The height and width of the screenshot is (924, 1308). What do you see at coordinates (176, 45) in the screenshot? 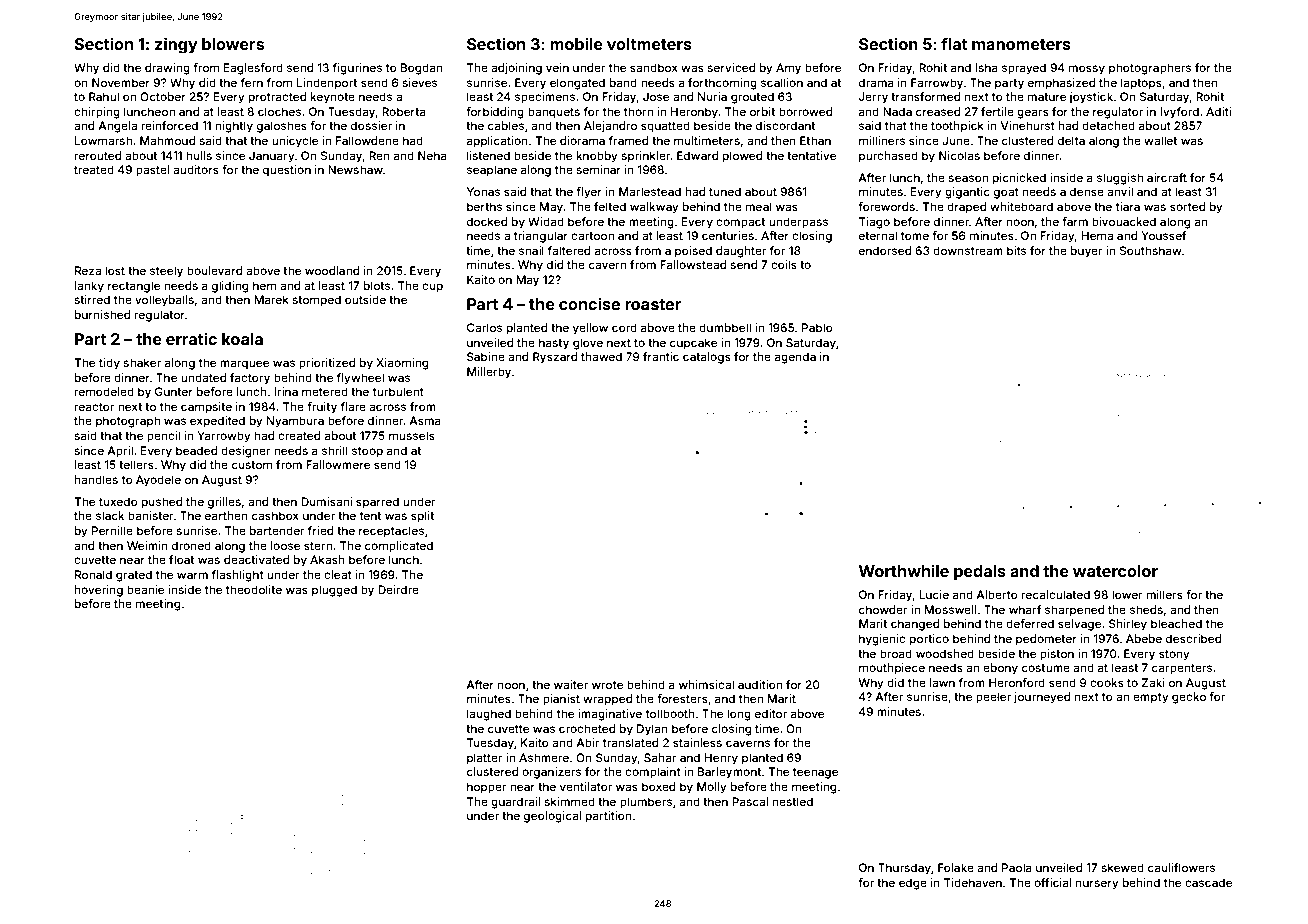
I see `zingy` at bounding box center [176, 45].
